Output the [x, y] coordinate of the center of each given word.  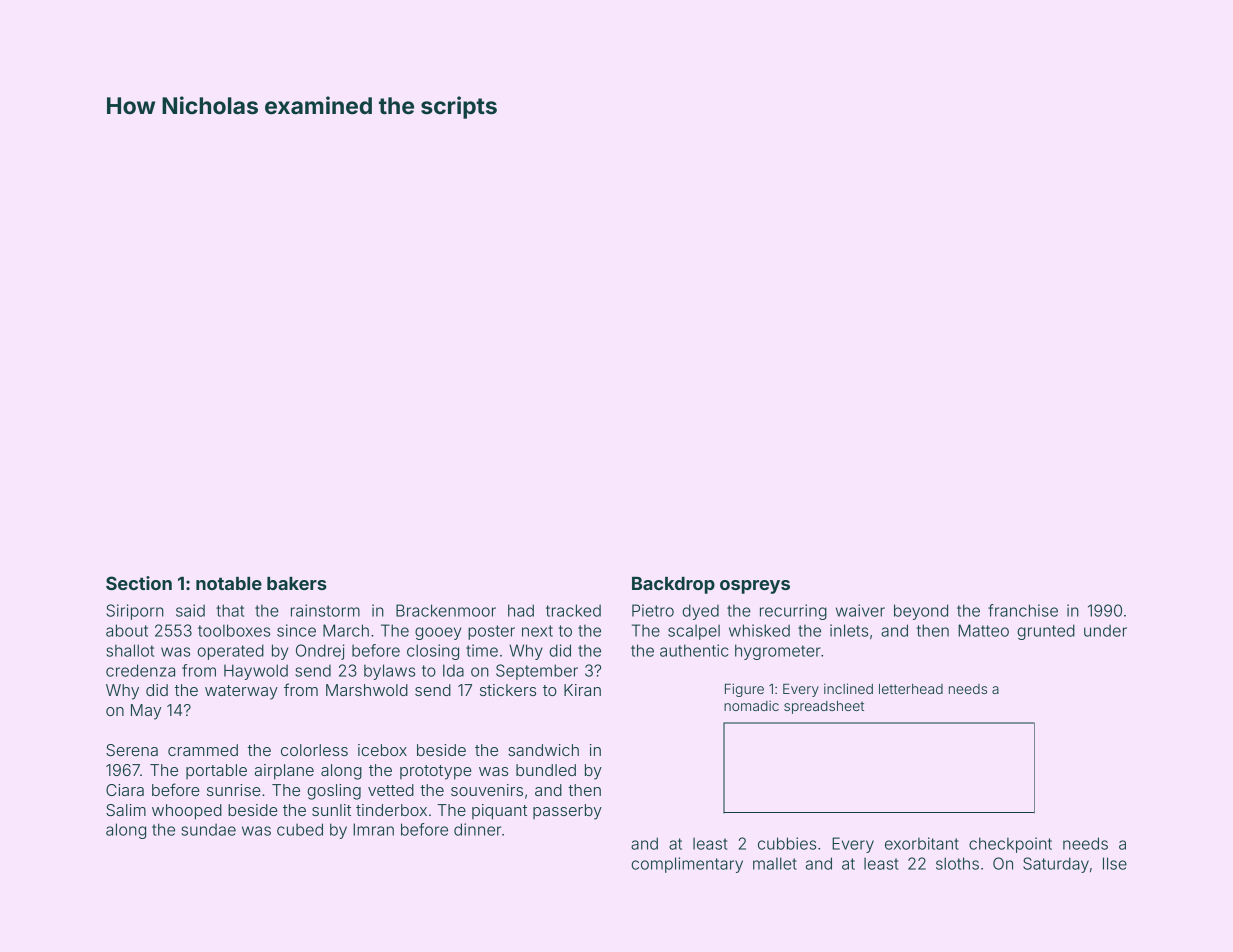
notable [229, 583]
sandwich [543, 750]
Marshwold [367, 690]
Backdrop [673, 585]
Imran [373, 829]
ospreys [755, 587]
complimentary [687, 865]
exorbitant [922, 843]
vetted [391, 790]
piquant [499, 812]
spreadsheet [824, 707]
